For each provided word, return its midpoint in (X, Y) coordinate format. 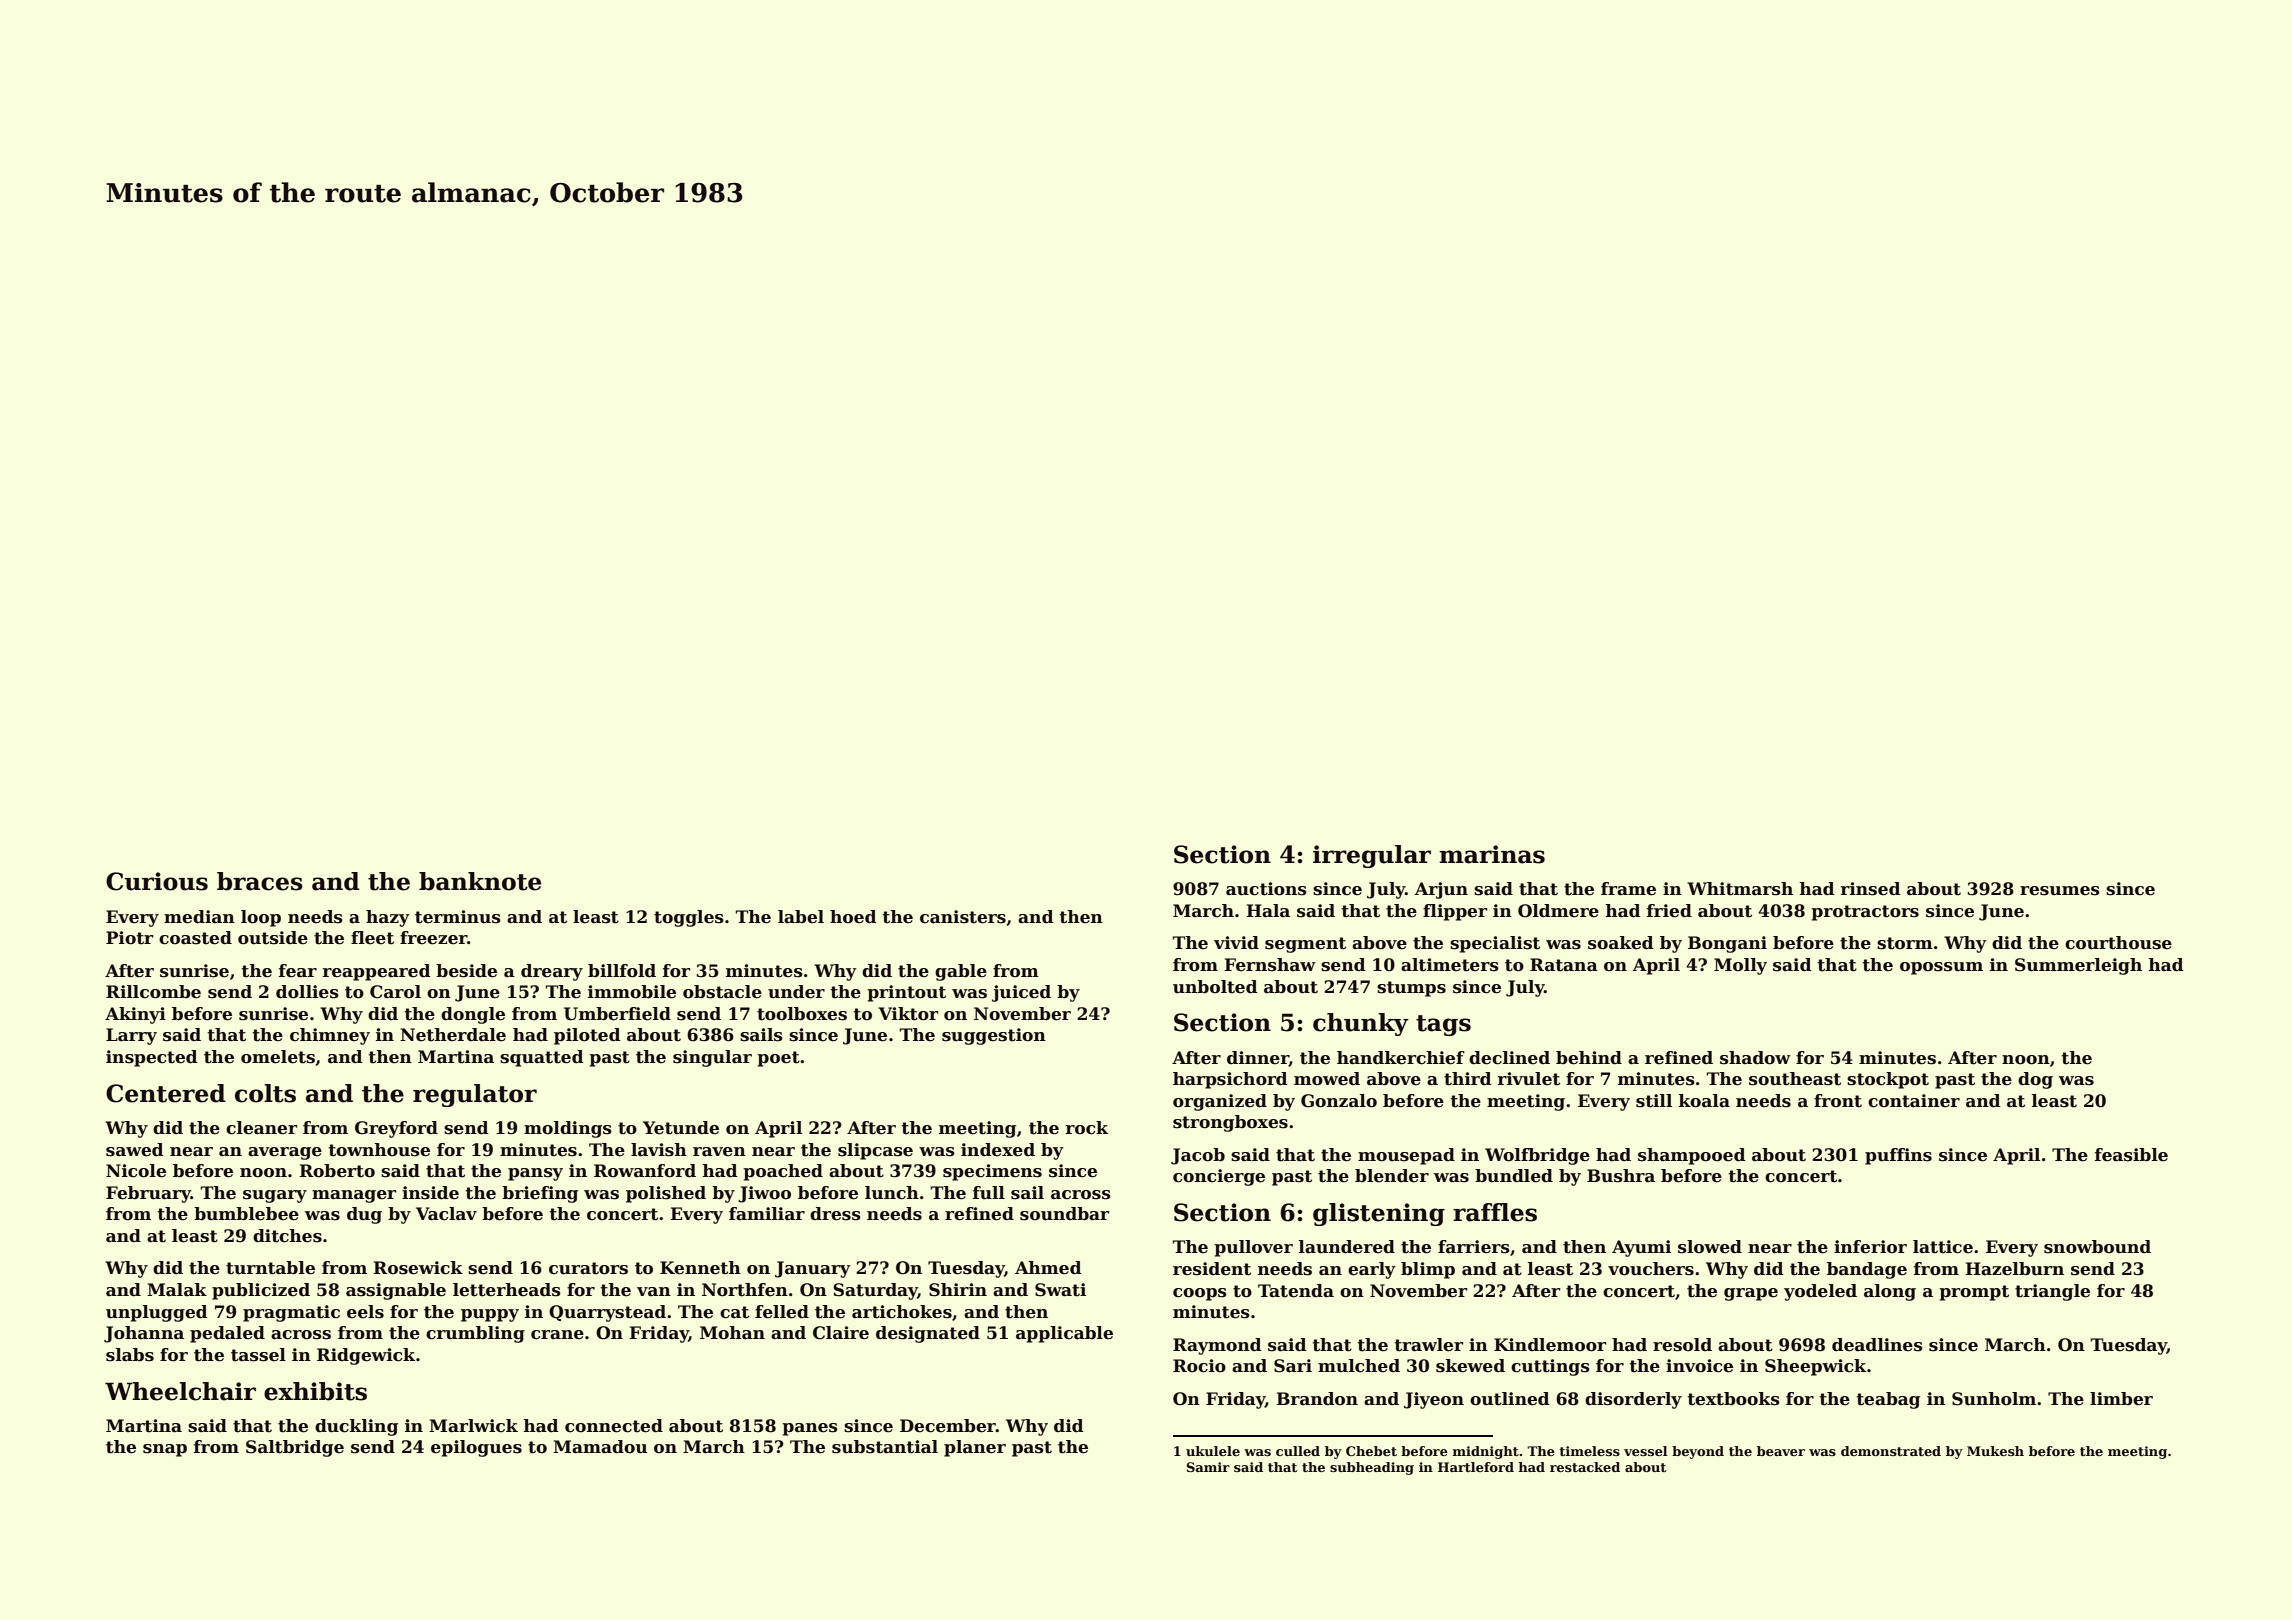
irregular (1372, 856)
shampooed (1692, 1156)
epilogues (476, 1448)
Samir (1208, 1467)
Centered (166, 1093)
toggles (689, 918)
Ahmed (1048, 1268)
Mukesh (1995, 1451)
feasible (2131, 1155)
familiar (767, 1214)
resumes (2060, 891)
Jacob (1198, 1156)
